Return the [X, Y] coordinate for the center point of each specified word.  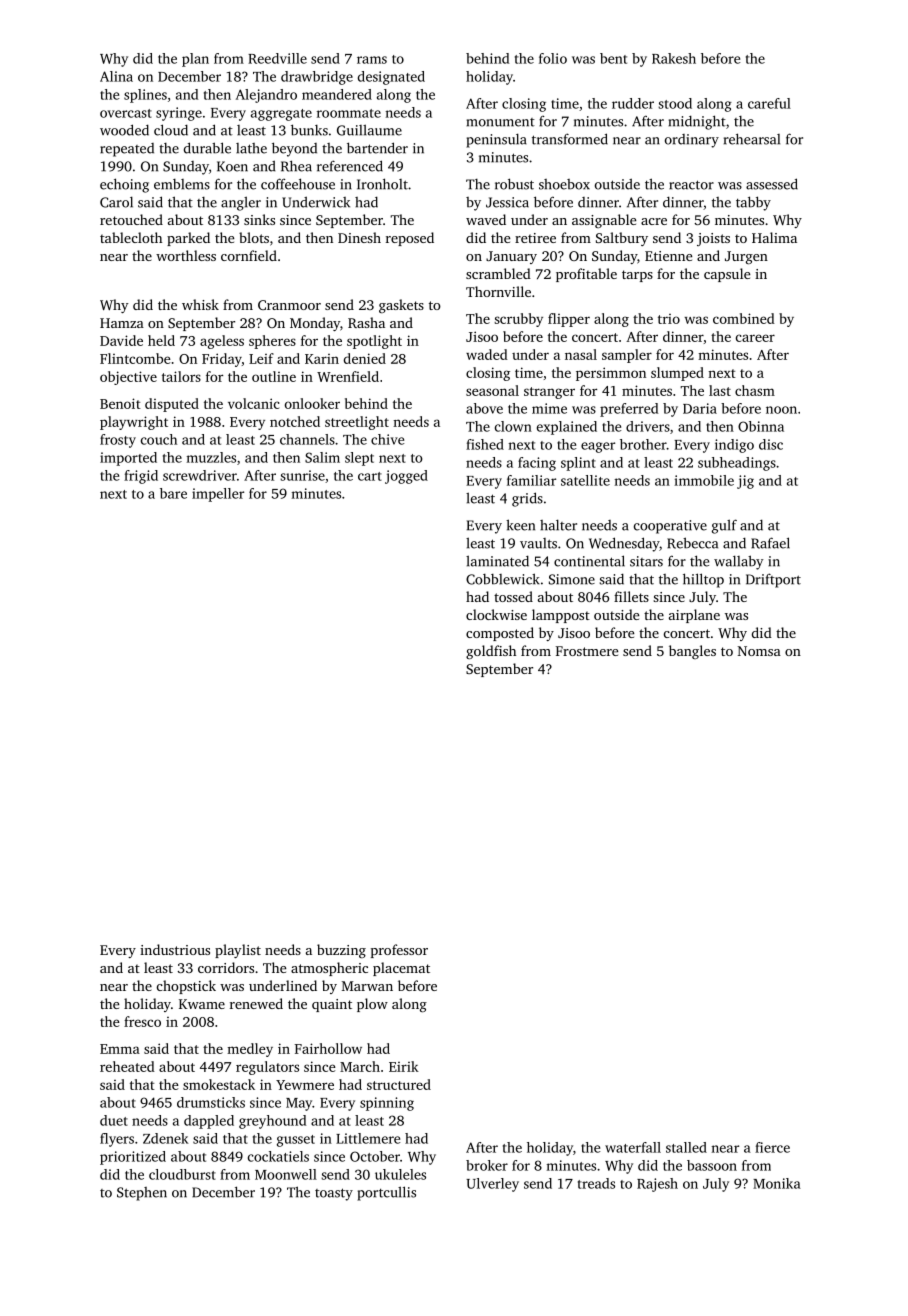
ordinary [692, 141]
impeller [218, 495]
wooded [124, 130]
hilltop [703, 580]
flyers [117, 1140]
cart [370, 476]
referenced [350, 166]
